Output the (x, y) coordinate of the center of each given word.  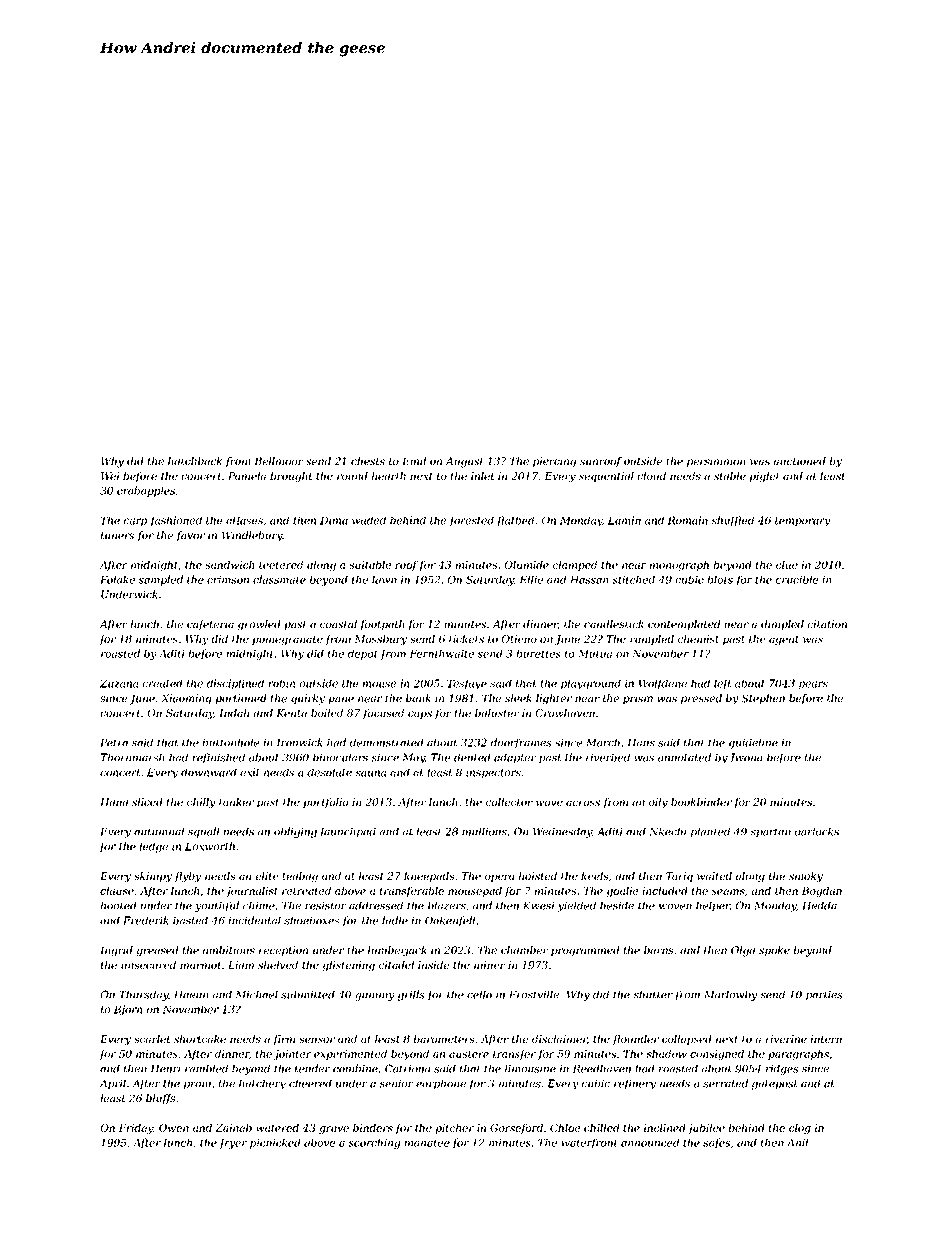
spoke (774, 951)
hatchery (262, 1084)
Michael (257, 994)
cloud (651, 476)
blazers (447, 905)
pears (813, 685)
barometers (444, 1039)
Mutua (595, 654)
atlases (244, 520)
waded (369, 520)
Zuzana (119, 683)
